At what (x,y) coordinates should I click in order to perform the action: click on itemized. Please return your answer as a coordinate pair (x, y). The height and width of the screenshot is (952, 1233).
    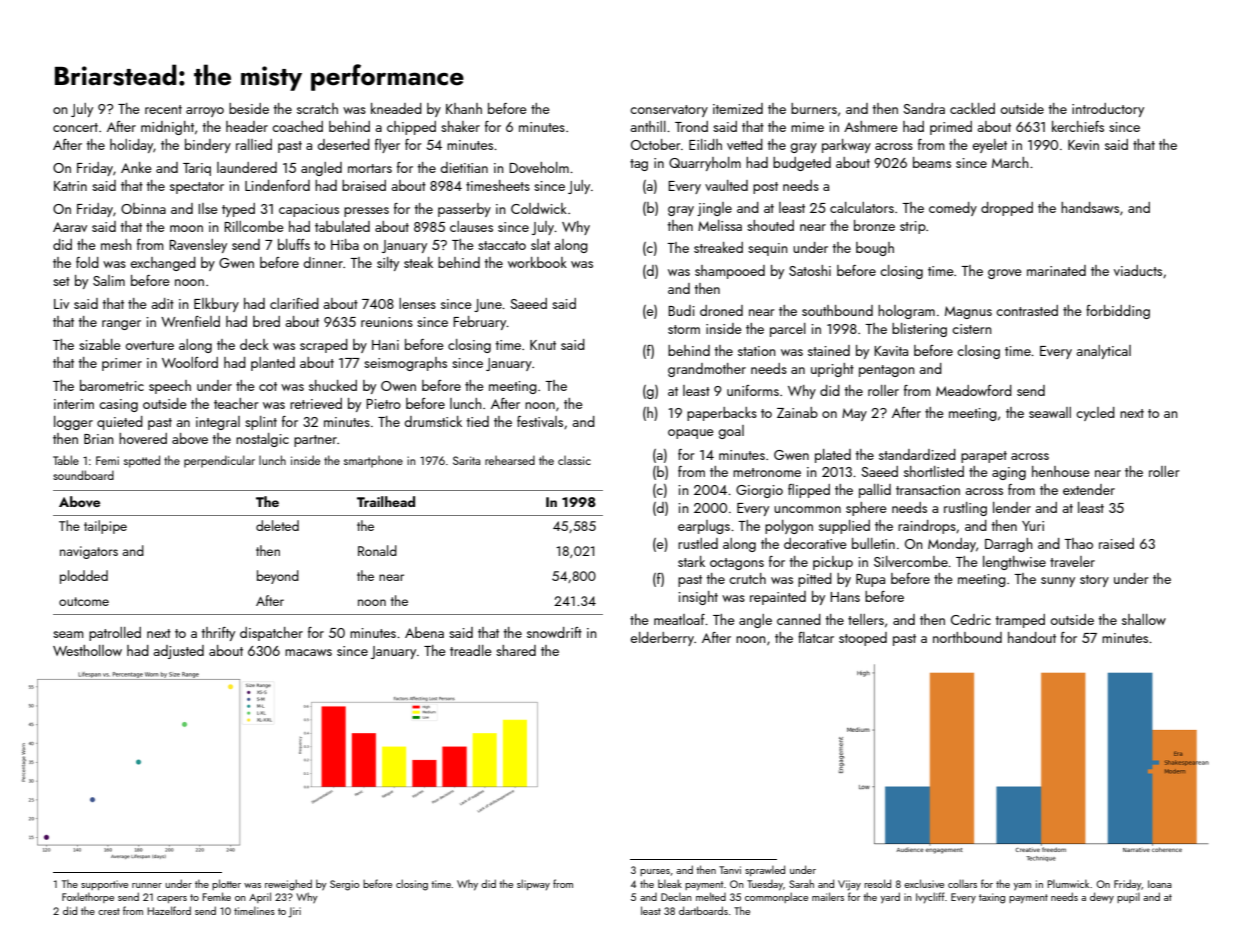
    Looking at the image, I should click on (738, 108).
